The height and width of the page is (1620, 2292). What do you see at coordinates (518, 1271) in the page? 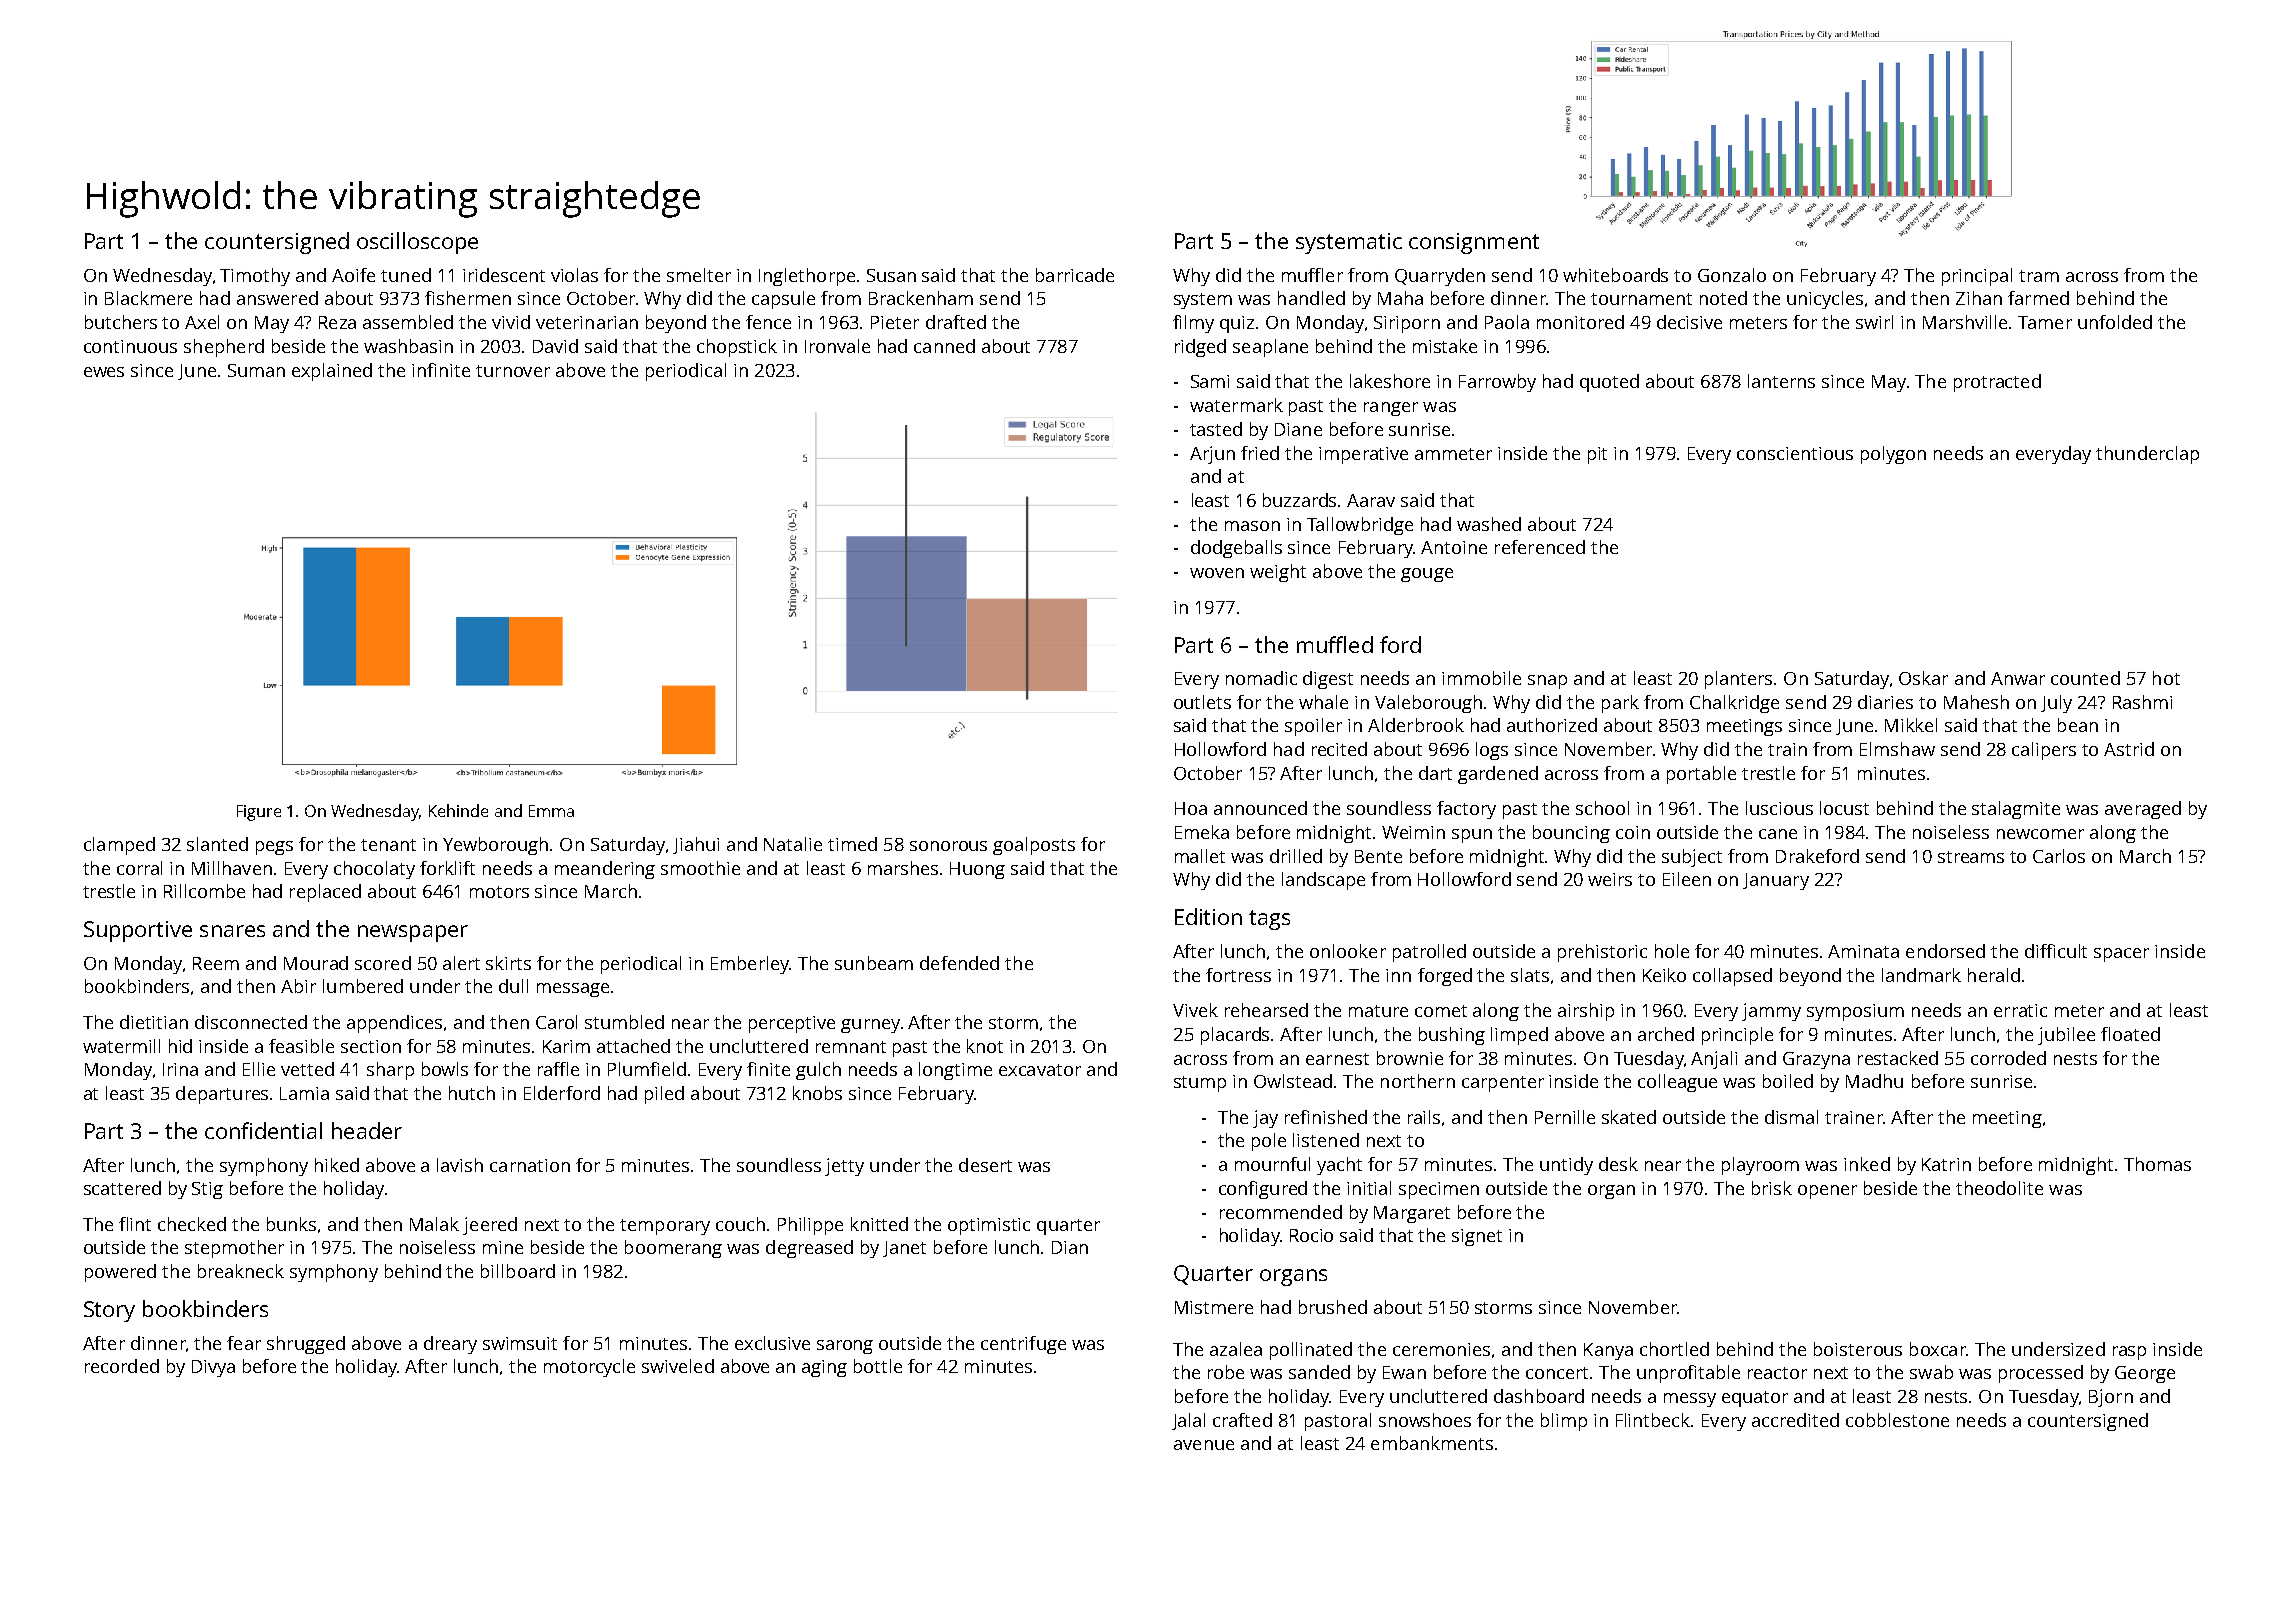
I see `billboard` at bounding box center [518, 1271].
